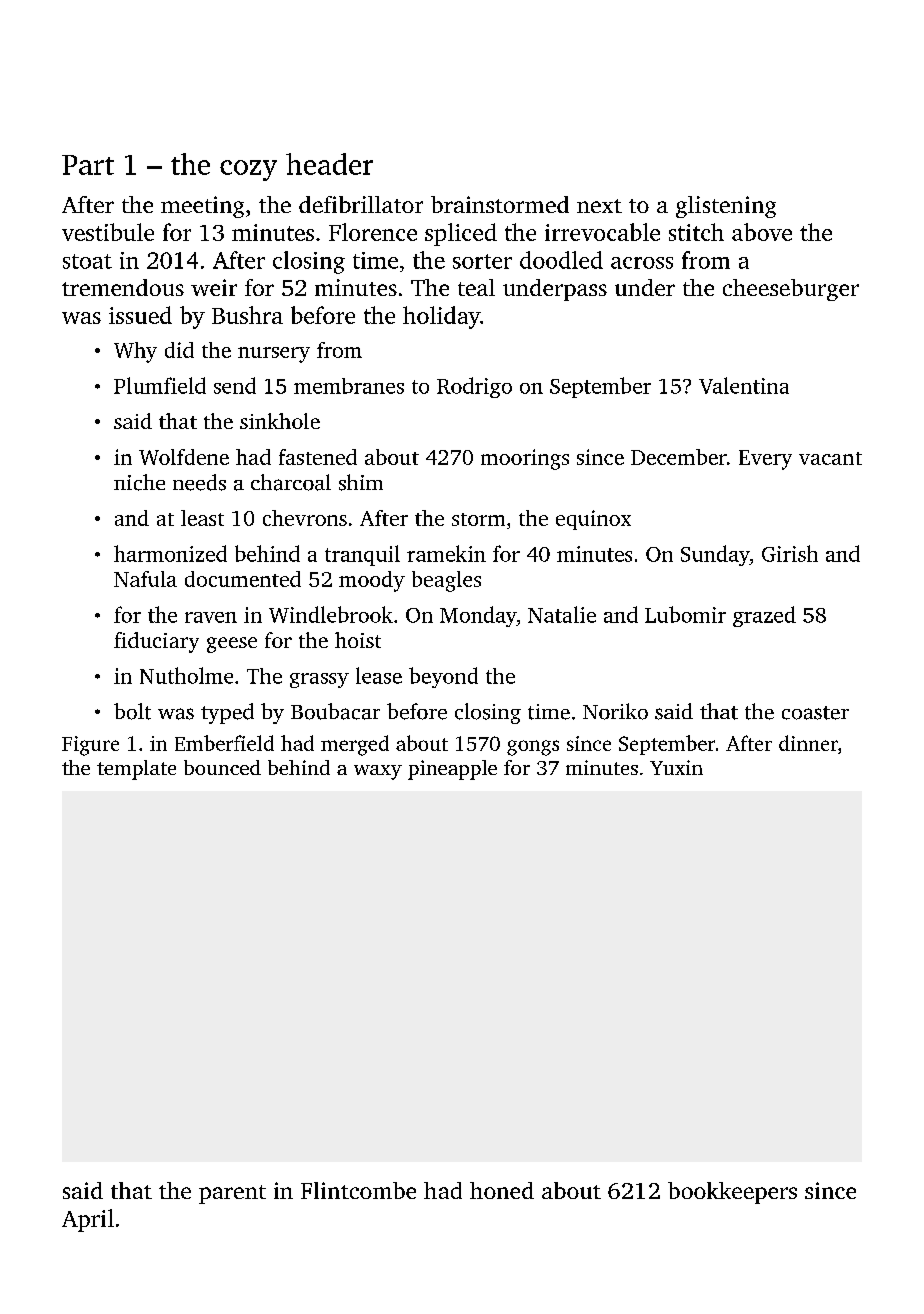 The height and width of the screenshot is (1314, 924). I want to click on header, so click(329, 164).
